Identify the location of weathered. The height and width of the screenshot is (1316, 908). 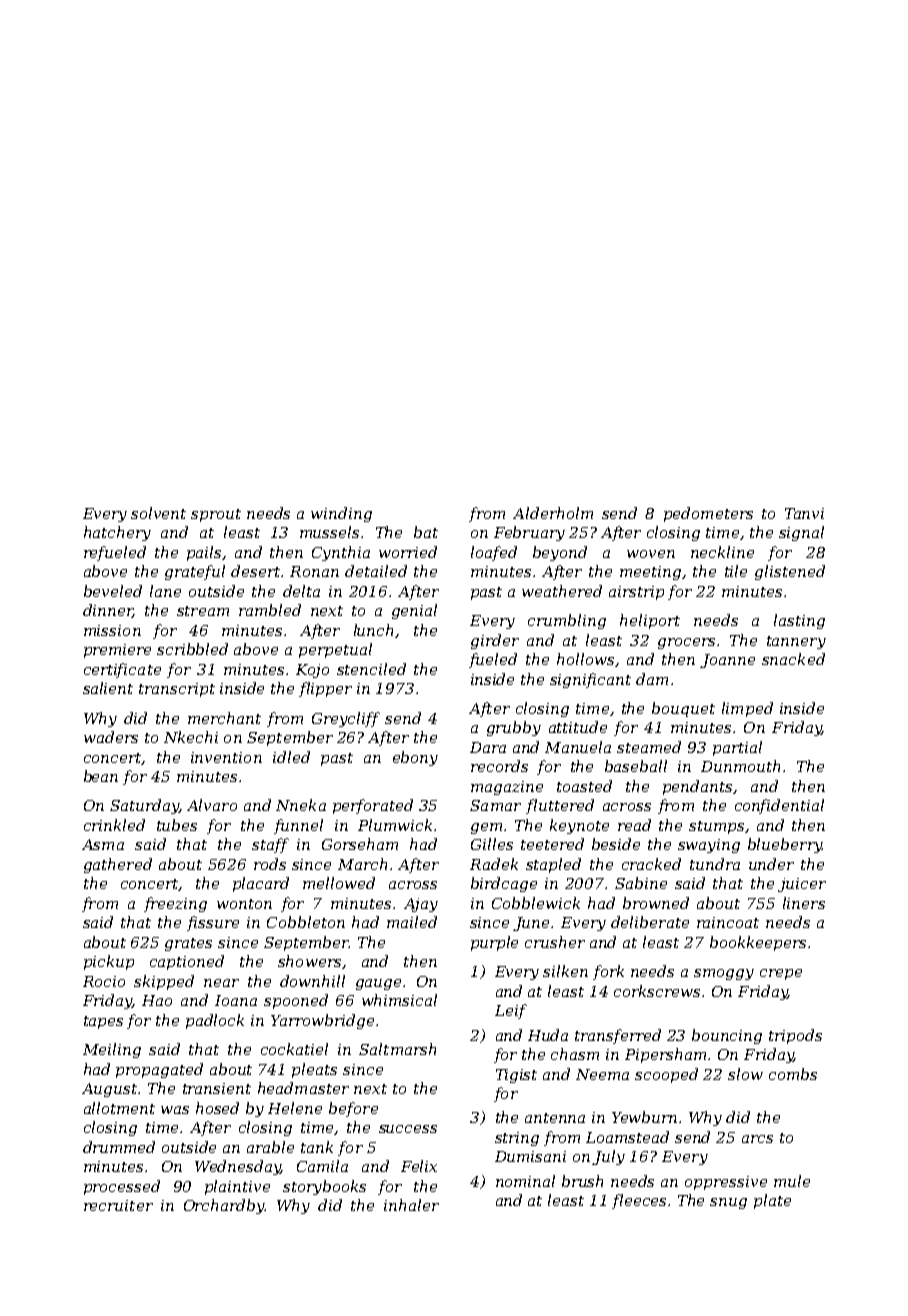
(562, 591).
